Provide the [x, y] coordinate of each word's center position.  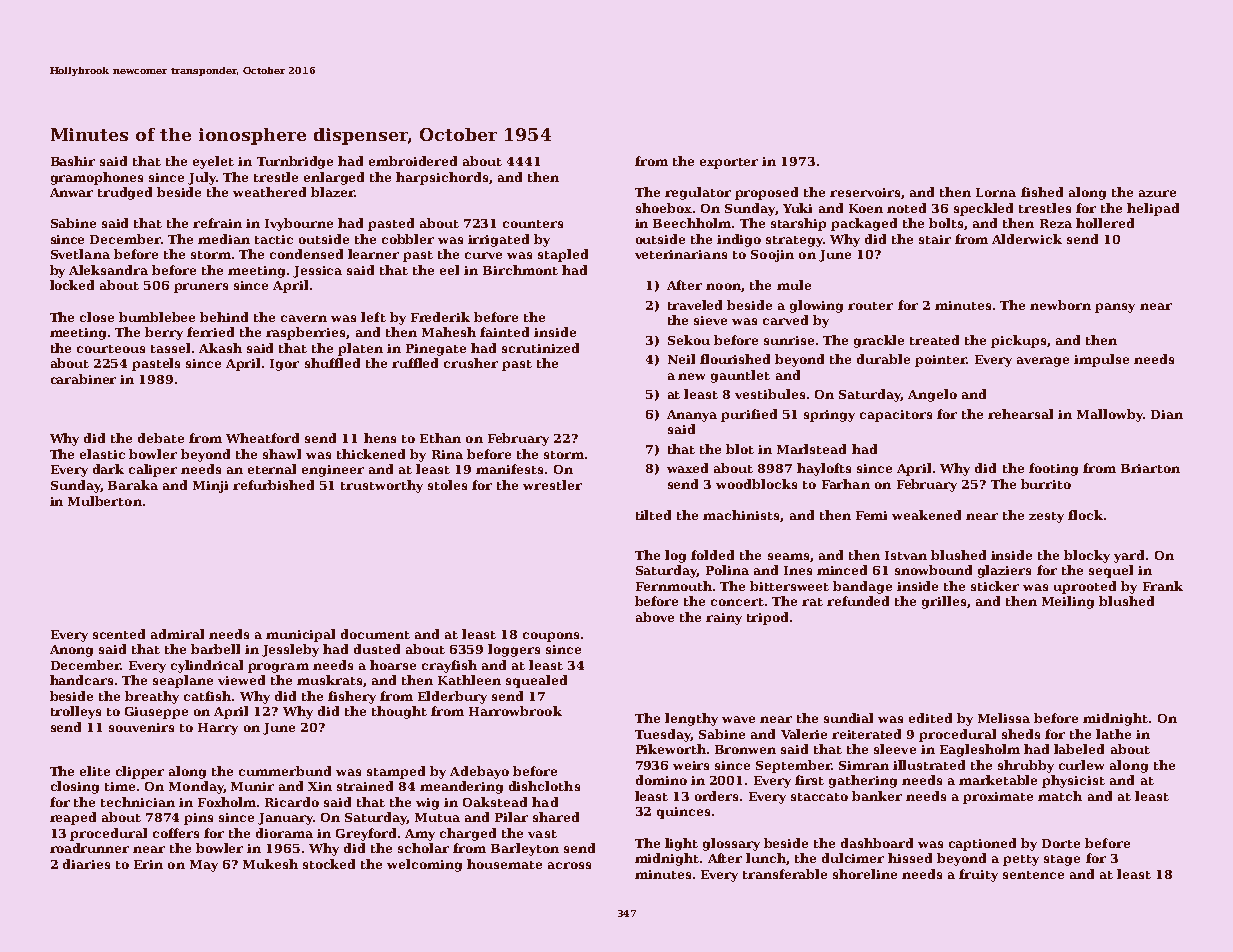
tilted [653, 515]
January [285, 819]
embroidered [413, 161]
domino [661, 780]
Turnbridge [295, 162]
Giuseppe [156, 713]
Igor [284, 365]
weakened [926, 515]
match [1060, 796]
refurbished [273, 485]
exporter [729, 163]
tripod [767, 618]
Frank [1163, 586]
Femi [871, 515]
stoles [447, 485]
